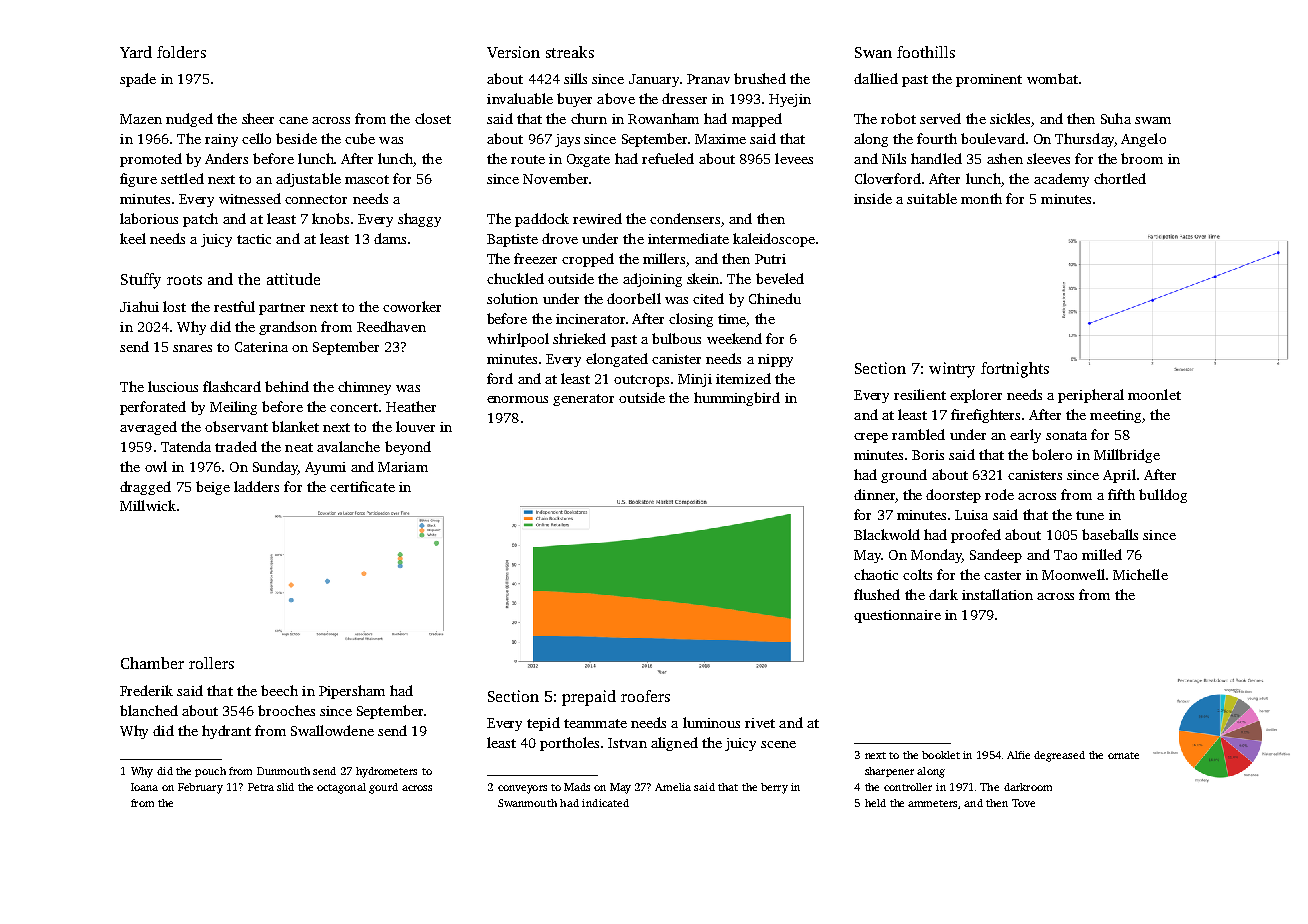  I want to click on folders, so click(181, 52).
